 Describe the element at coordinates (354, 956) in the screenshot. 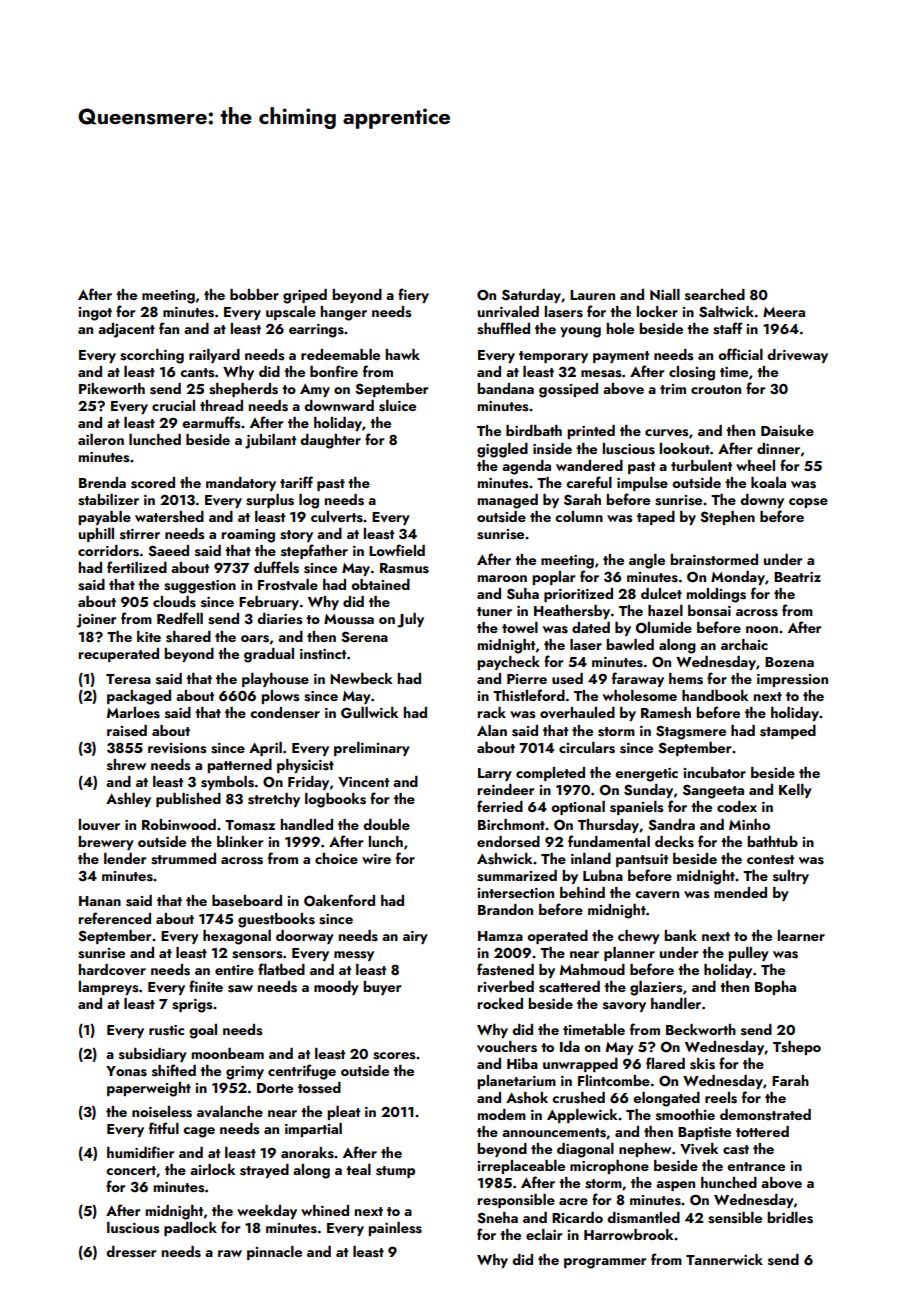

I see `messy` at that location.
